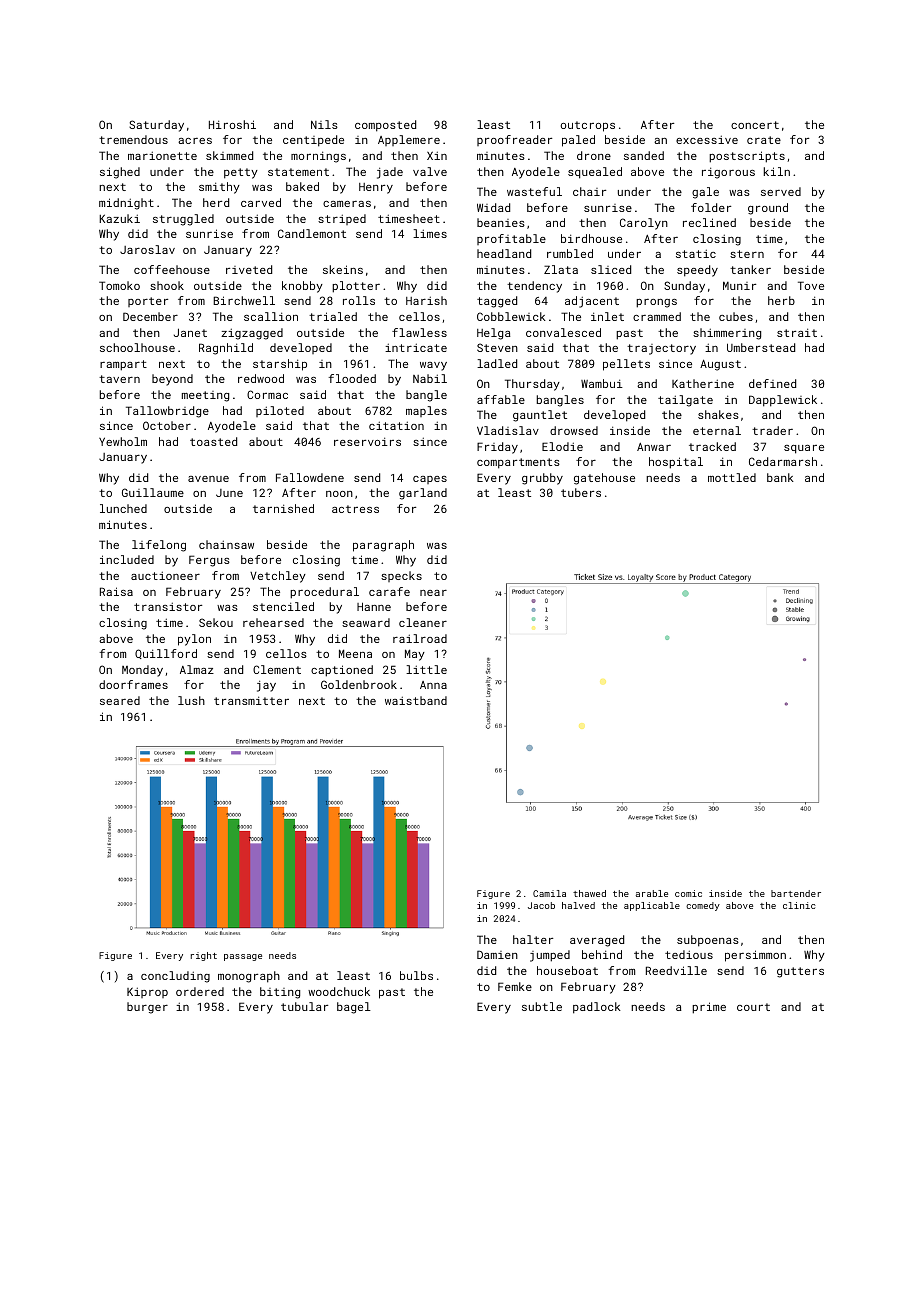  What do you see at coordinates (385, 126) in the screenshot?
I see `composted` at bounding box center [385, 126].
